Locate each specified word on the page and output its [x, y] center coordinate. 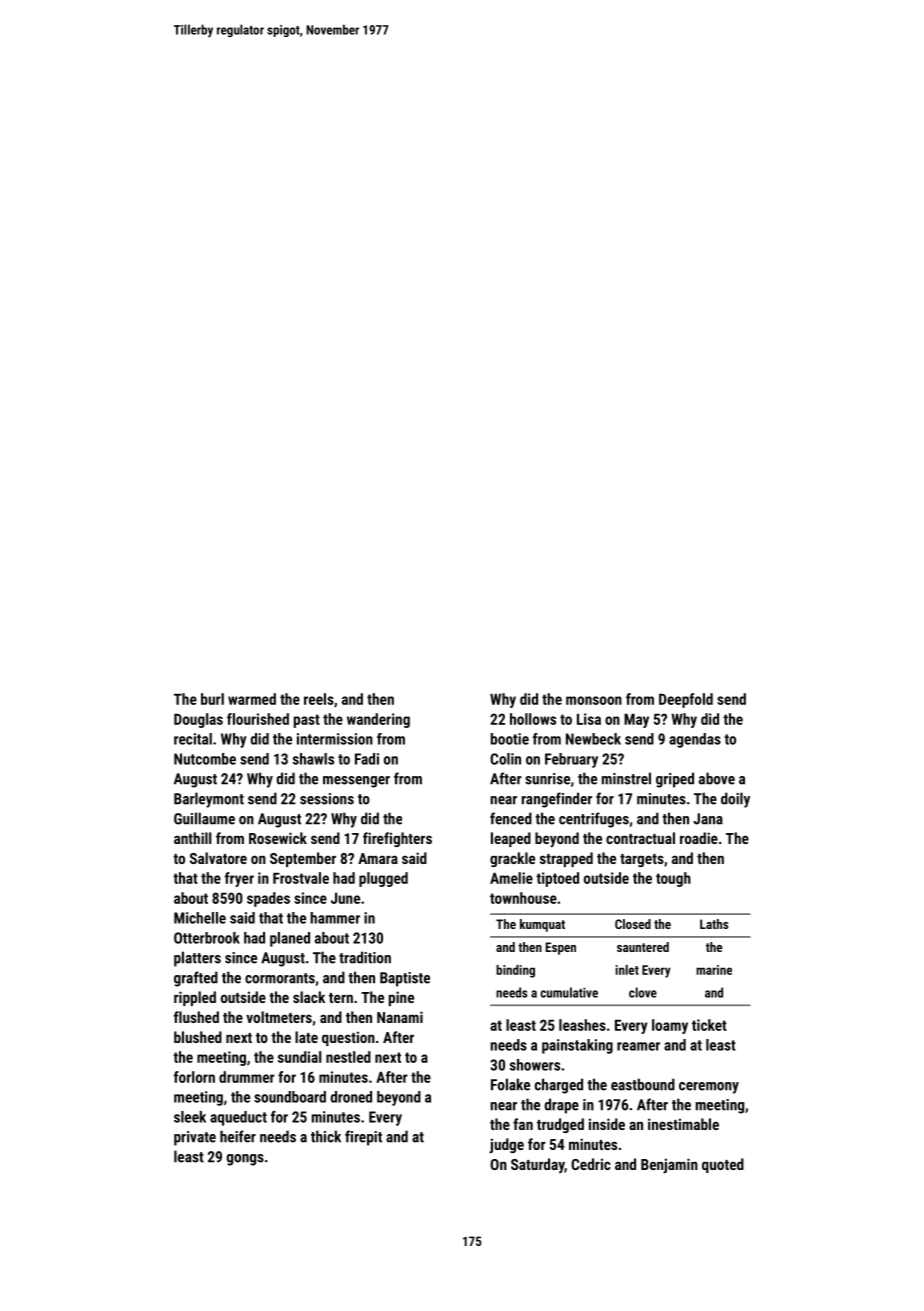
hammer [335, 918]
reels [319, 699]
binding [515, 971]
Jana [708, 819]
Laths [714, 924]
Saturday [537, 1165]
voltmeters [279, 1017]
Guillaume [204, 818]
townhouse [523, 898]
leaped [511, 839]
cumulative [569, 992]
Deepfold [686, 700]
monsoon [594, 700]
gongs [245, 1160]
